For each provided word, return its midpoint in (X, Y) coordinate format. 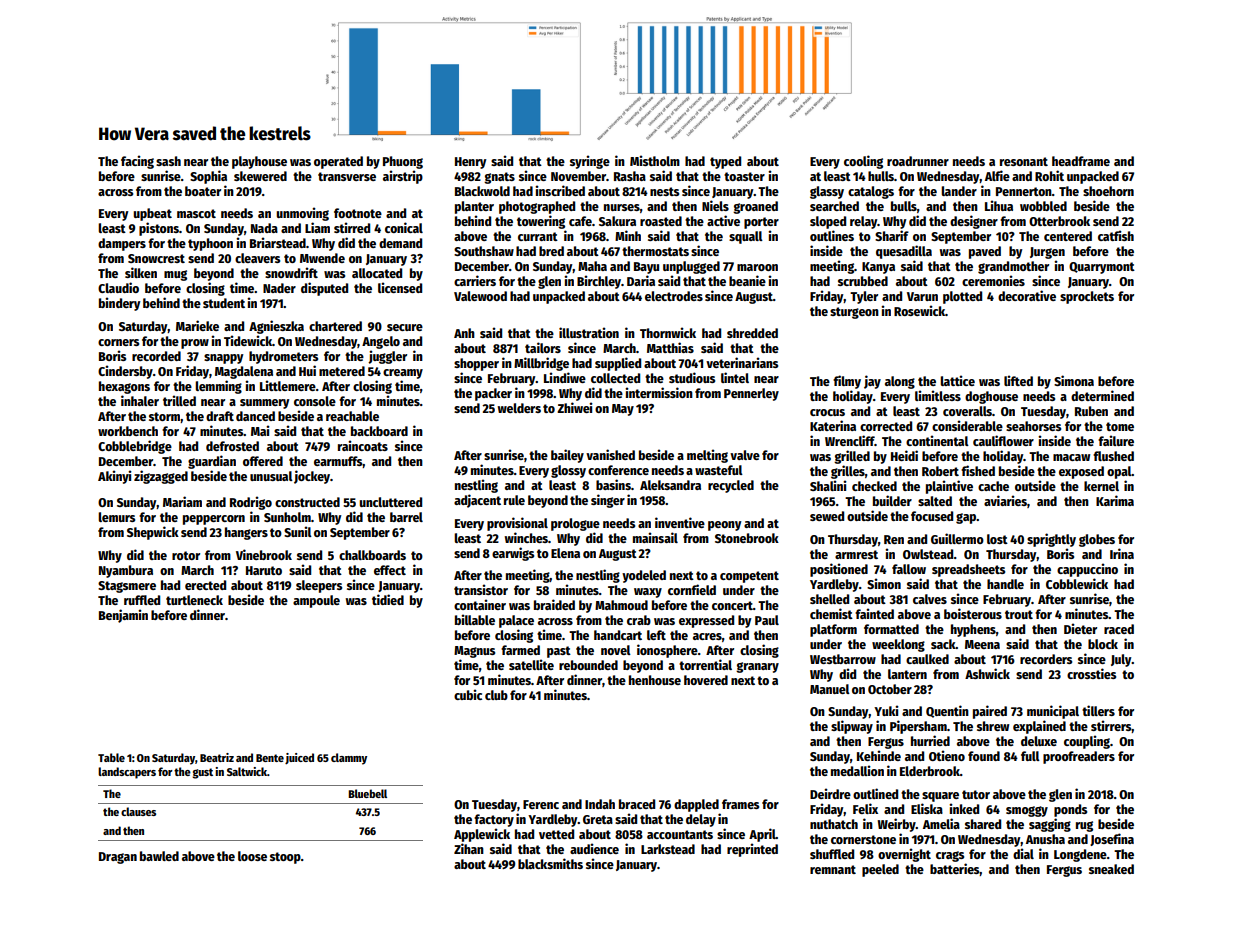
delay (701, 820)
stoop (285, 858)
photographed (537, 207)
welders (519, 408)
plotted (962, 297)
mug (175, 275)
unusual (271, 476)
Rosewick (919, 310)
